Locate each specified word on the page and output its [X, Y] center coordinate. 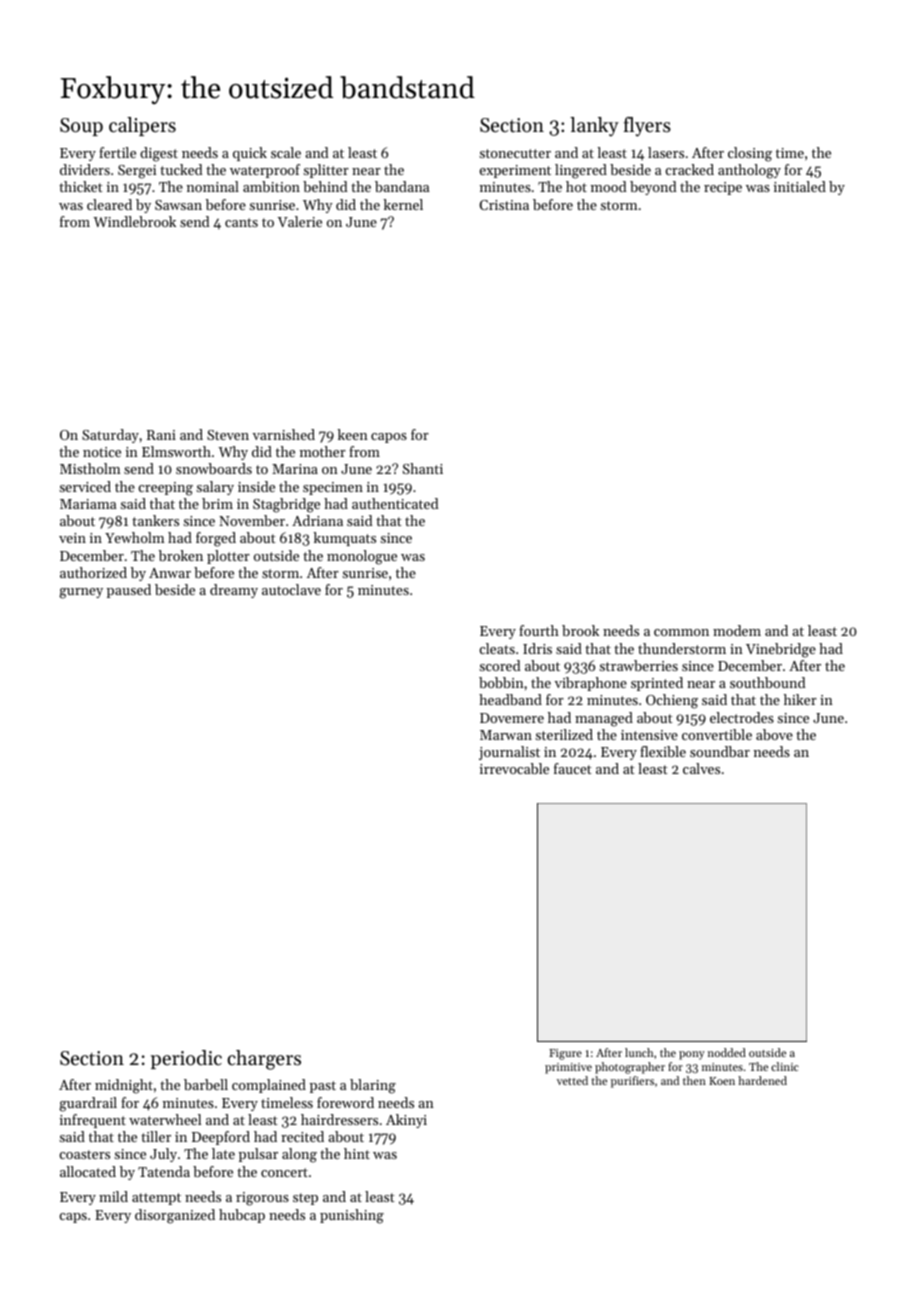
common [681, 632]
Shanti [423, 468]
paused [129, 591]
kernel [403, 204]
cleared [109, 204]
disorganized [175, 1216]
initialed [800, 186]
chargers [264, 1060]
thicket [81, 186]
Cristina [504, 205]
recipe [723, 188]
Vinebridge [781, 650]
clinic [785, 1066]
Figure [565, 1054]
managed [604, 719]
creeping [166, 489]
